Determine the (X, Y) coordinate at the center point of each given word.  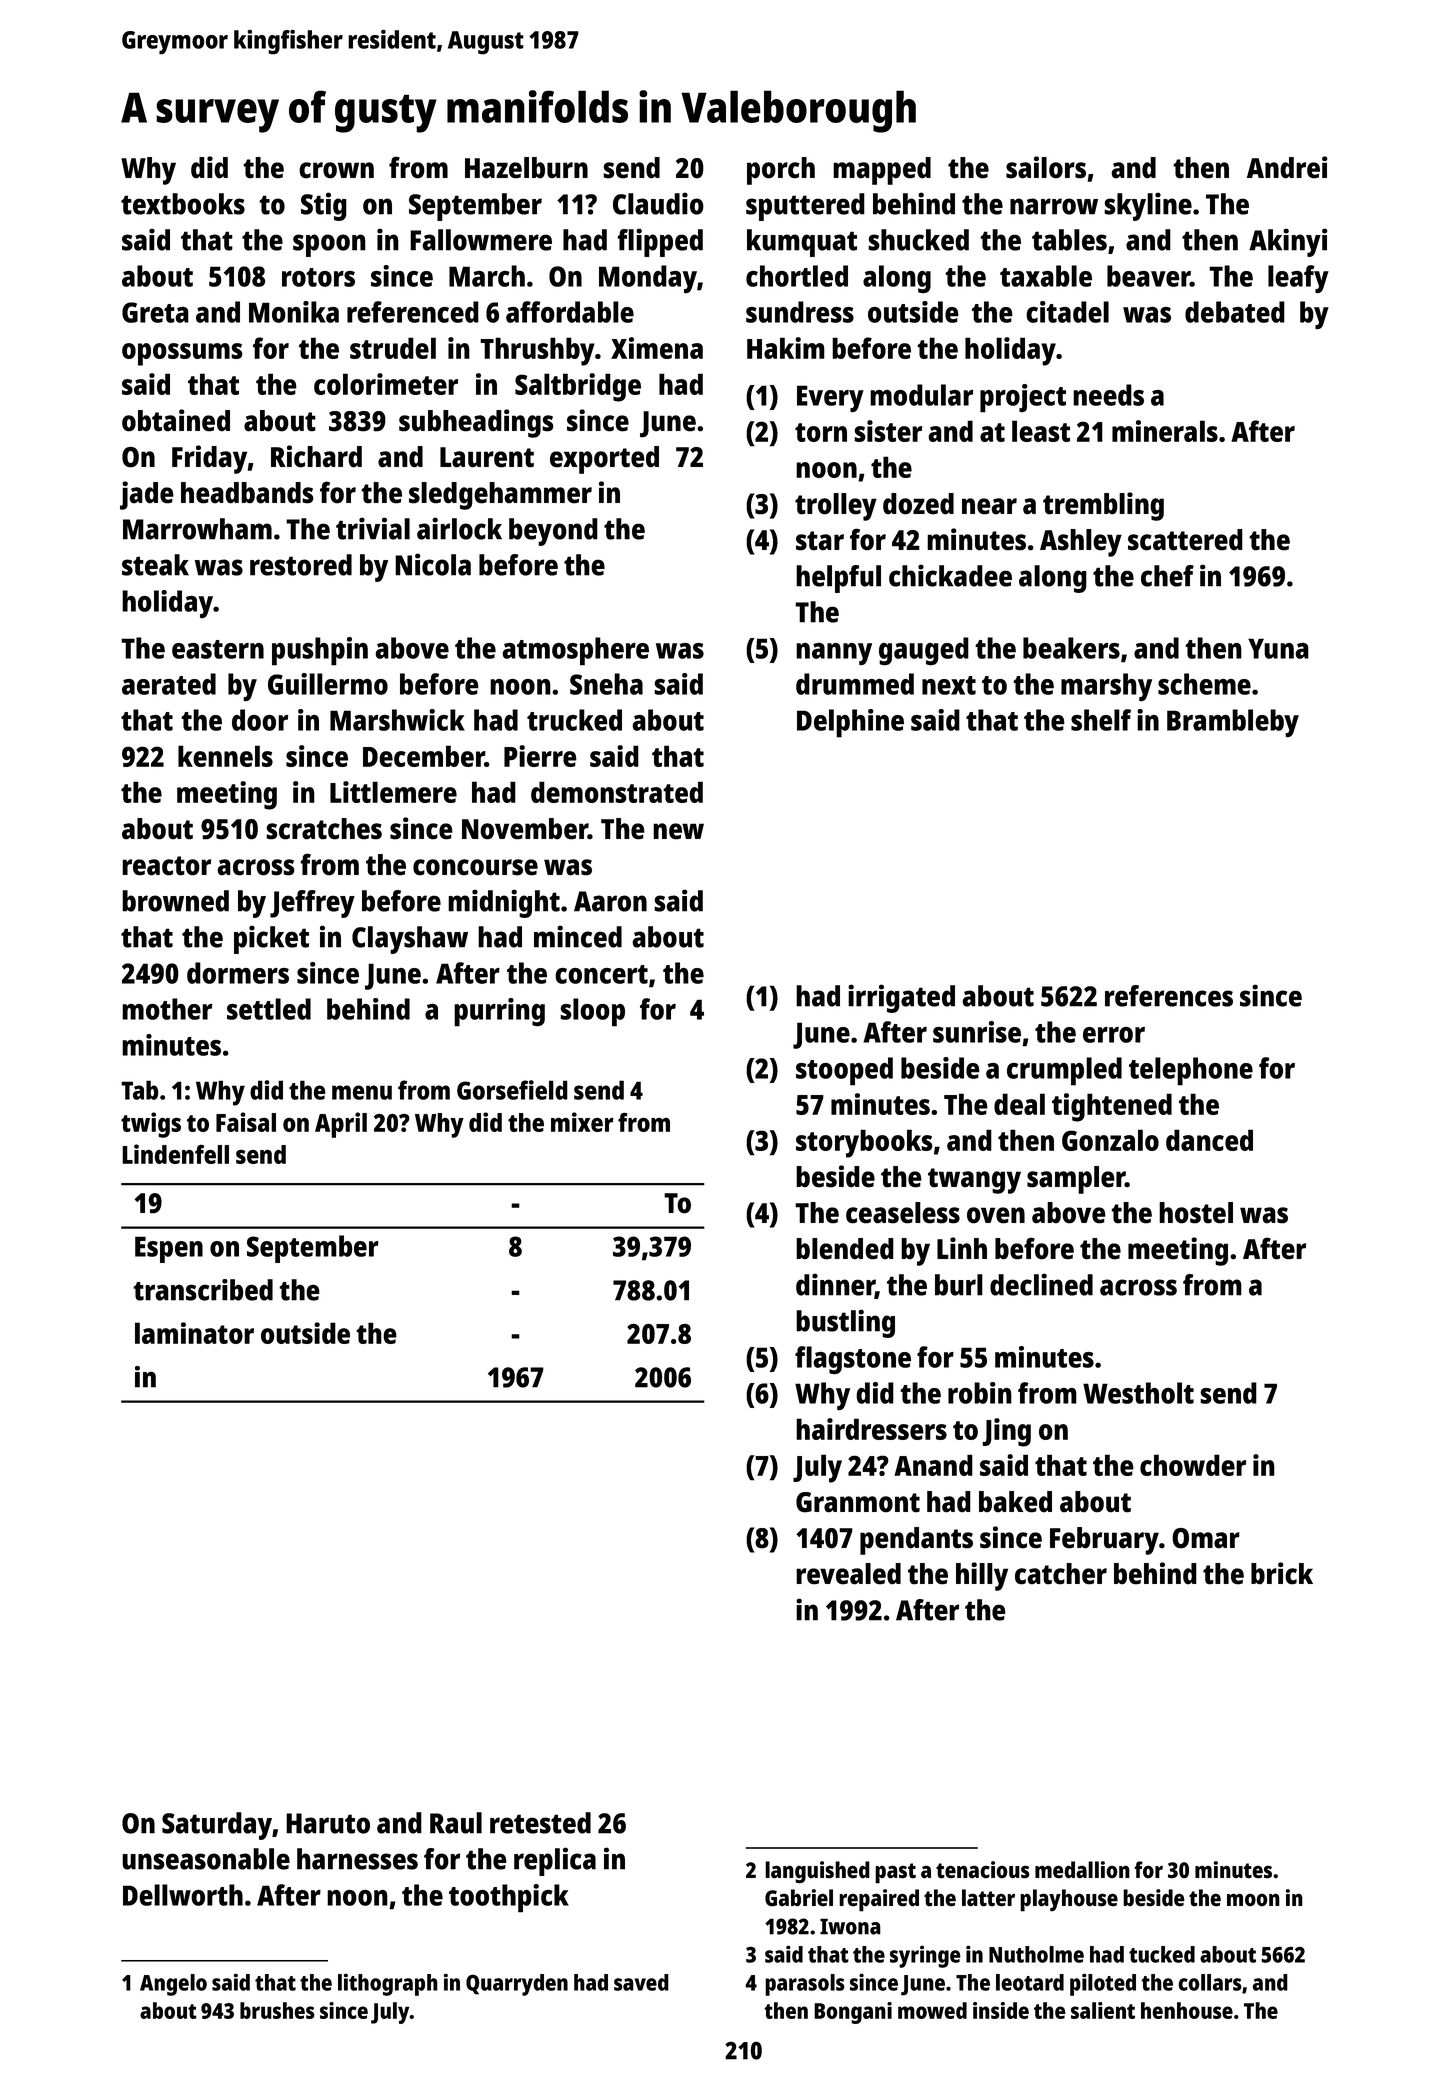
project (1023, 398)
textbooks (183, 204)
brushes (277, 2010)
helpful (838, 579)
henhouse (1187, 2010)
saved (641, 1982)
